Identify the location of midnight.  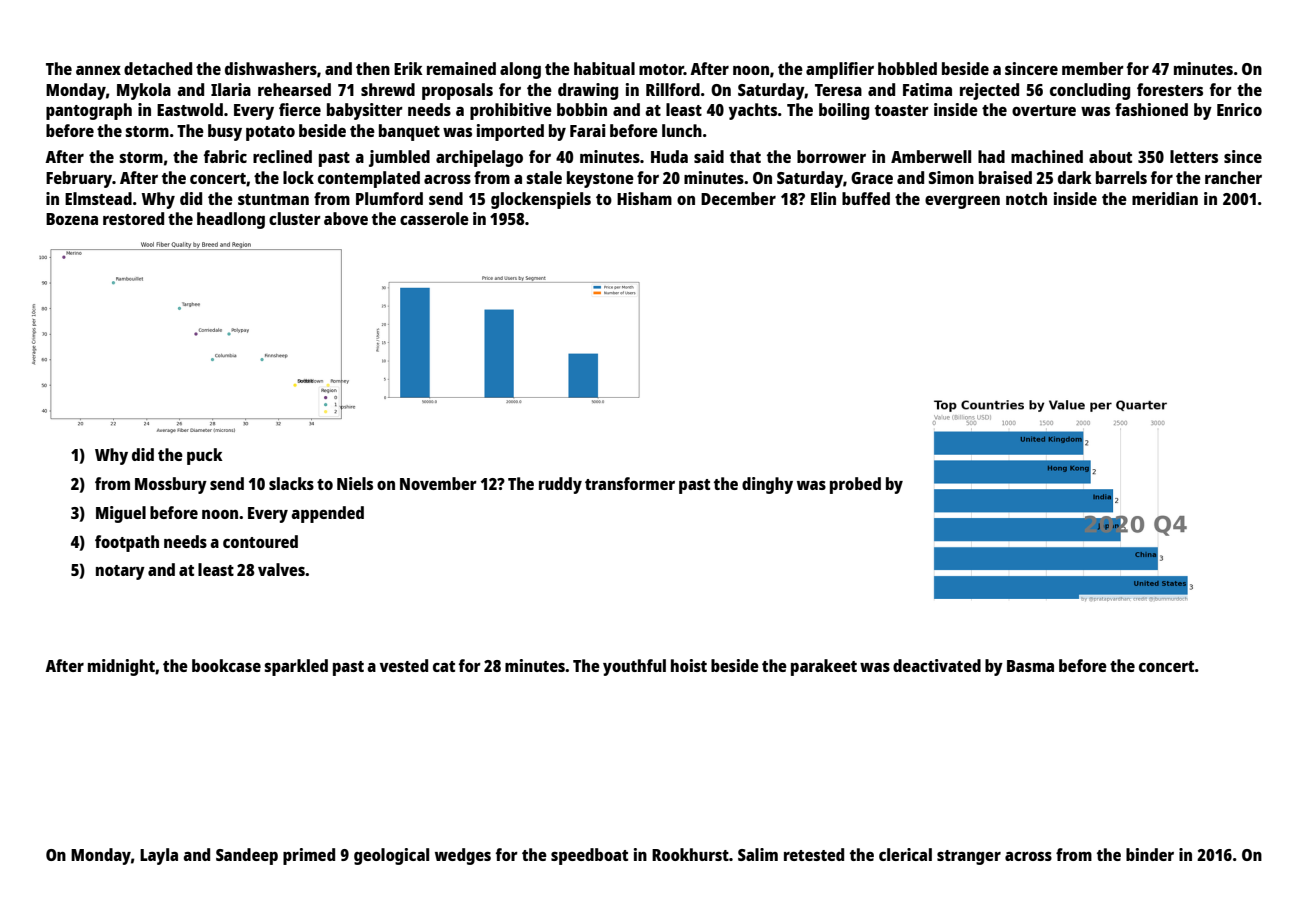
(121, 667).
